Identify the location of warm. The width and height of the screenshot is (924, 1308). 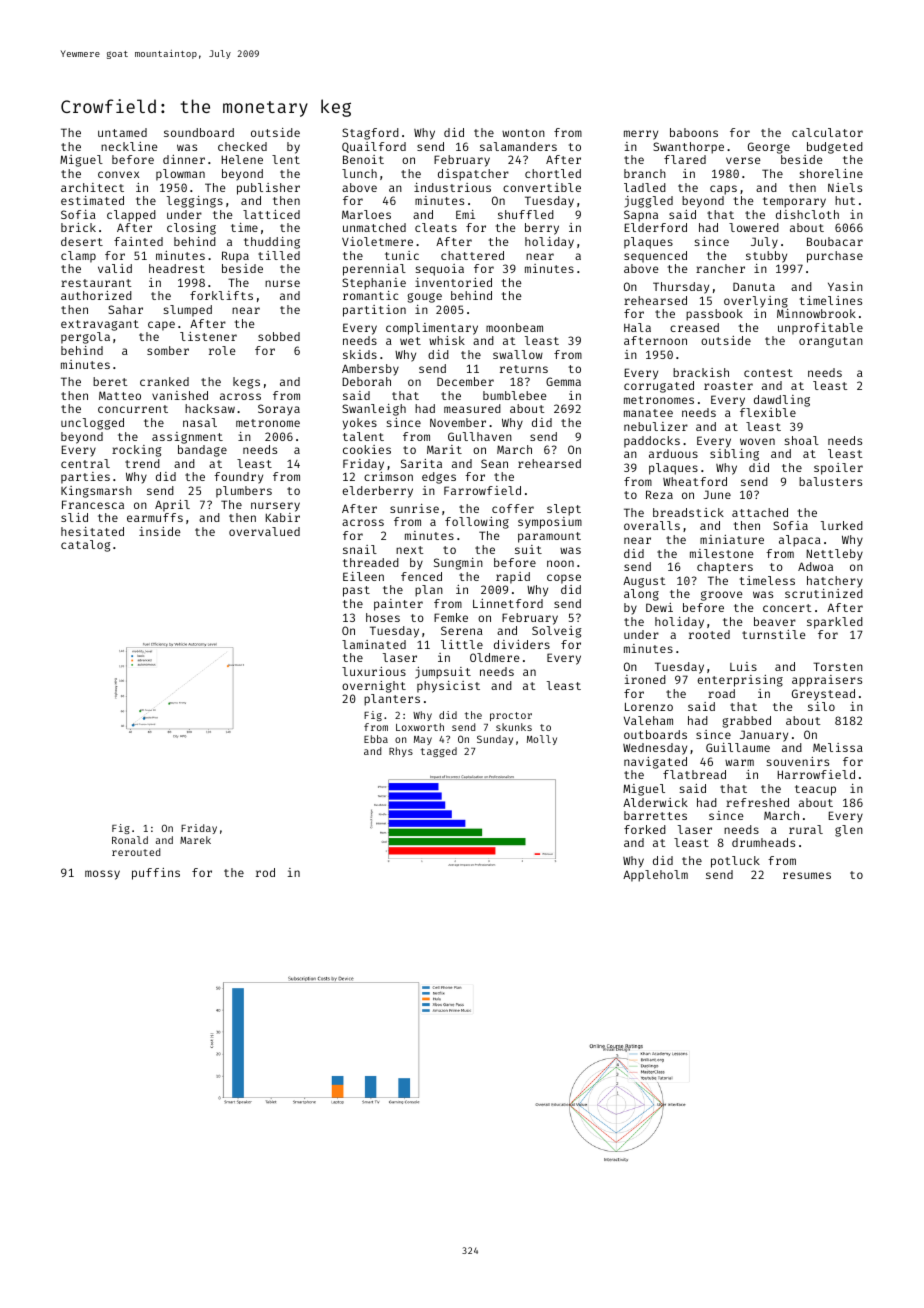
(739, 762).
